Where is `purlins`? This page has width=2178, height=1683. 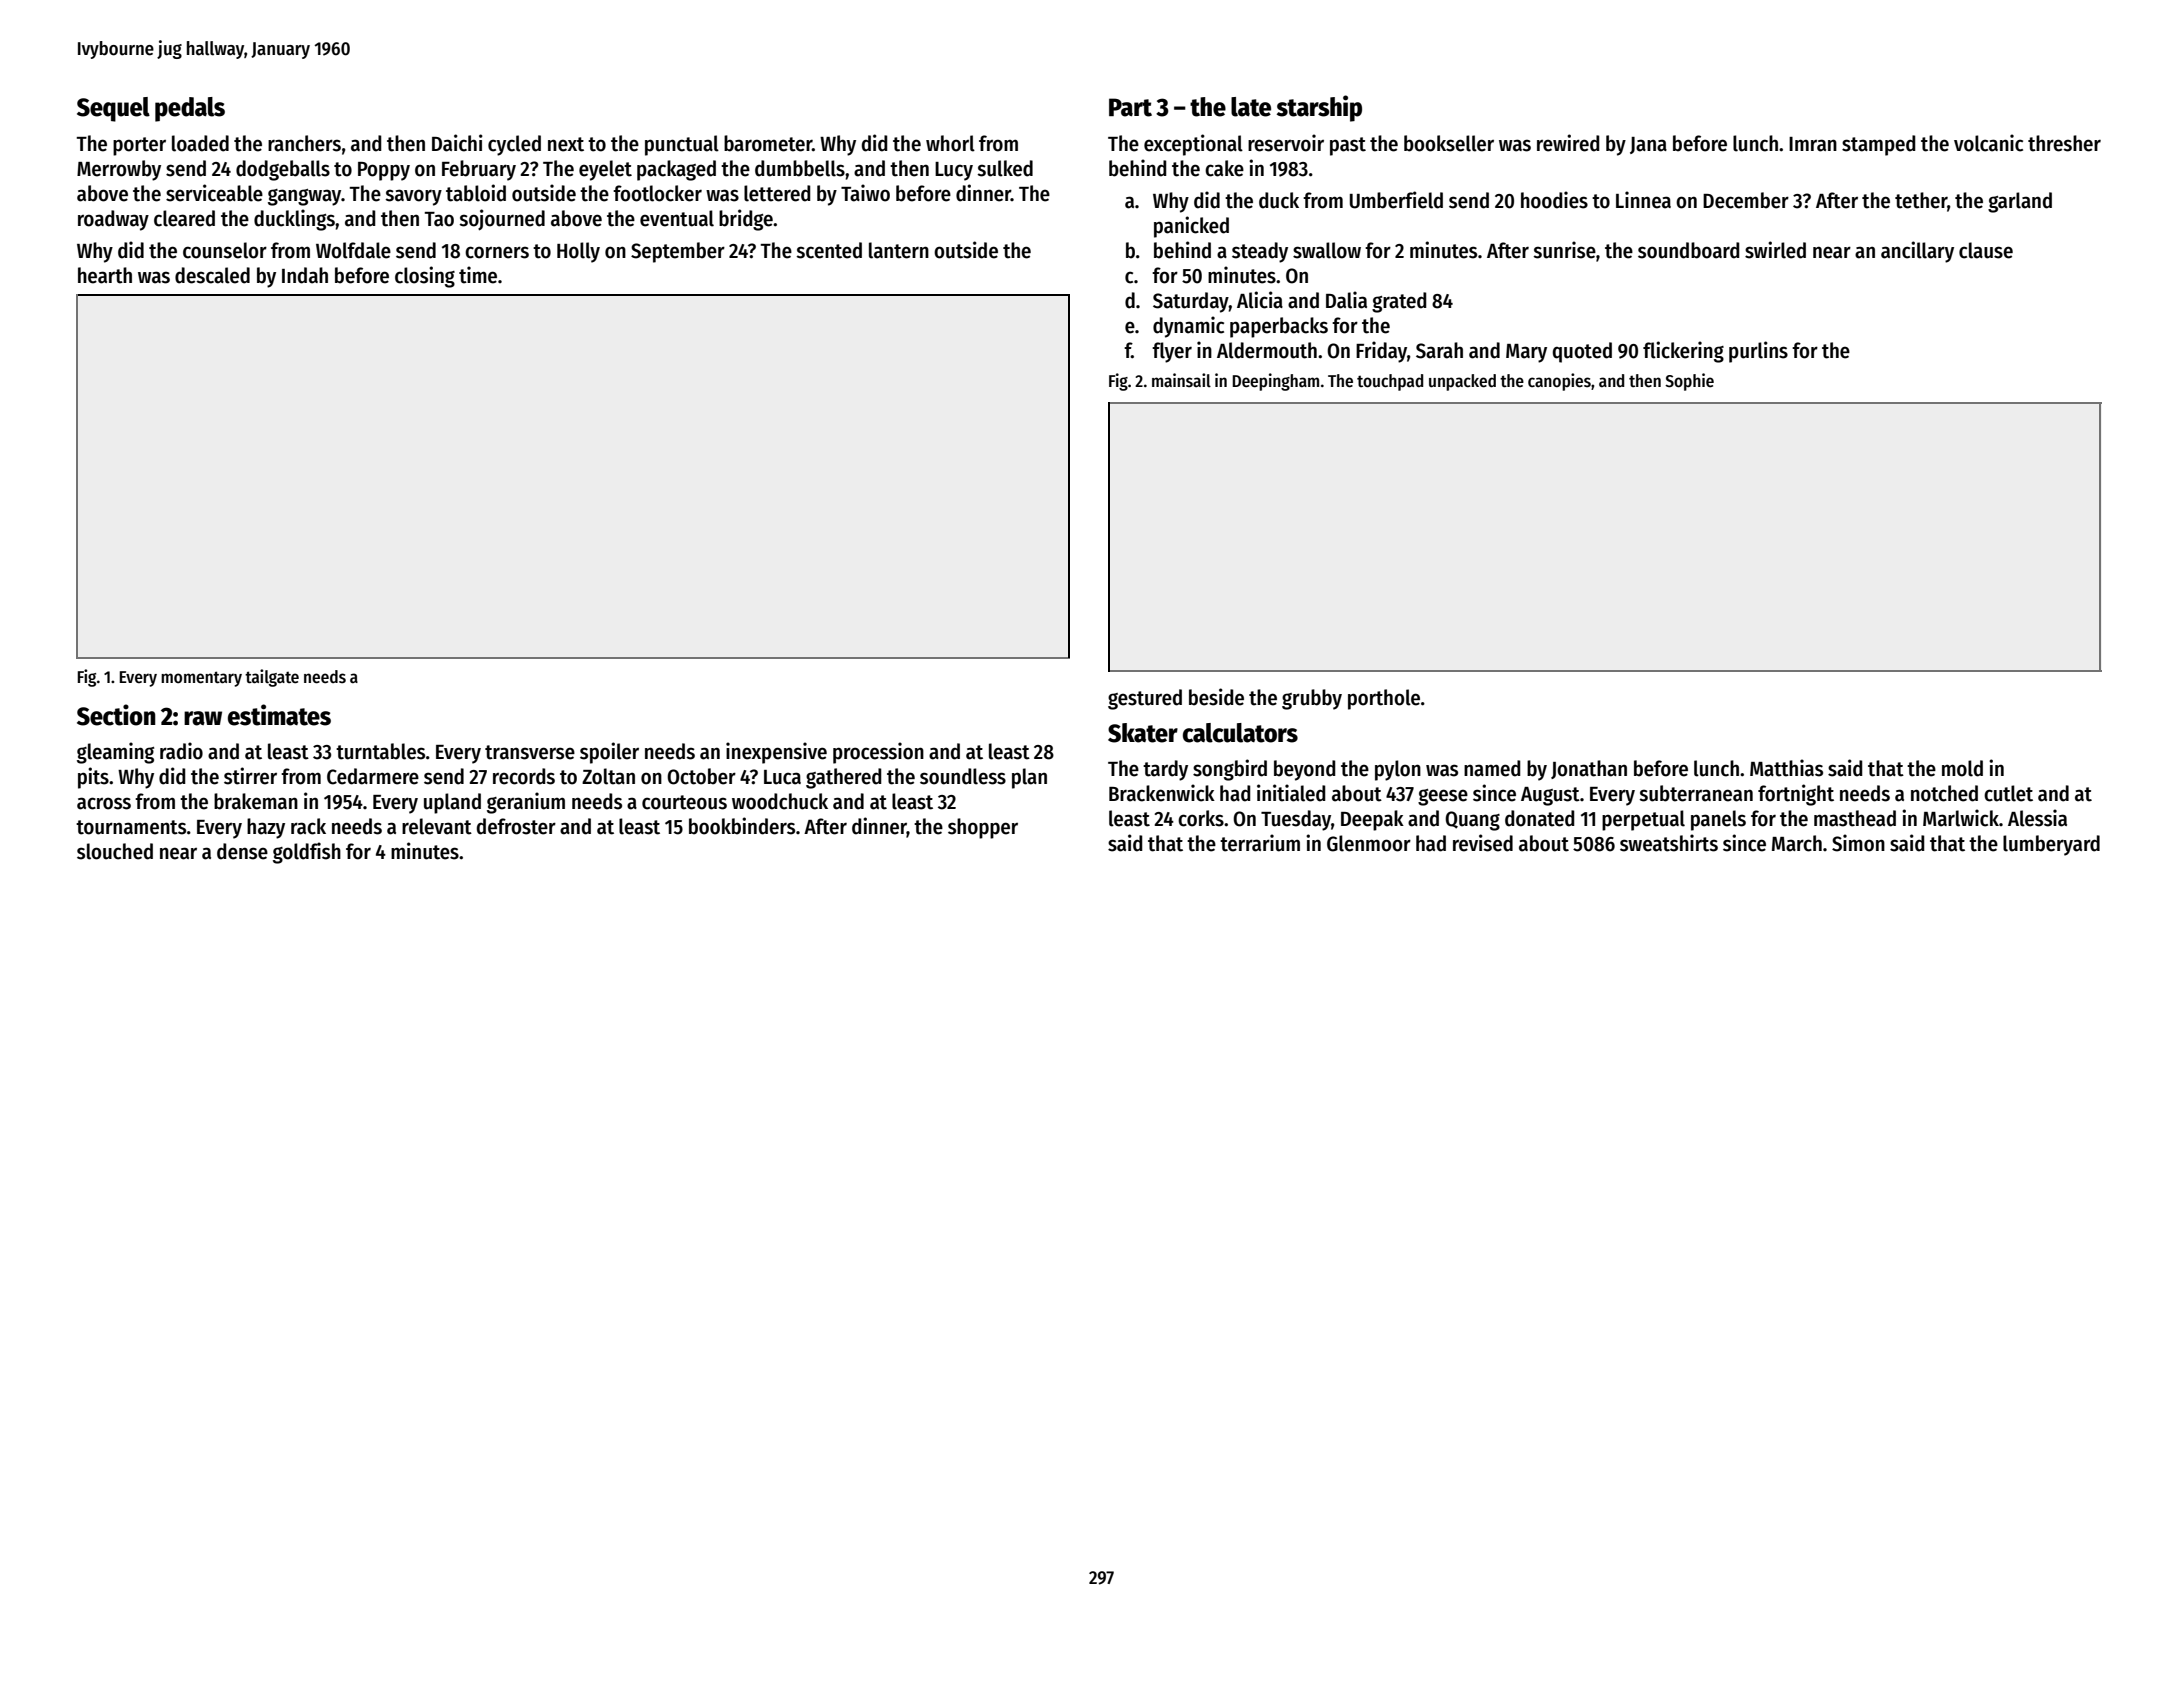
purlins is located at coordinates (1758, 352).
